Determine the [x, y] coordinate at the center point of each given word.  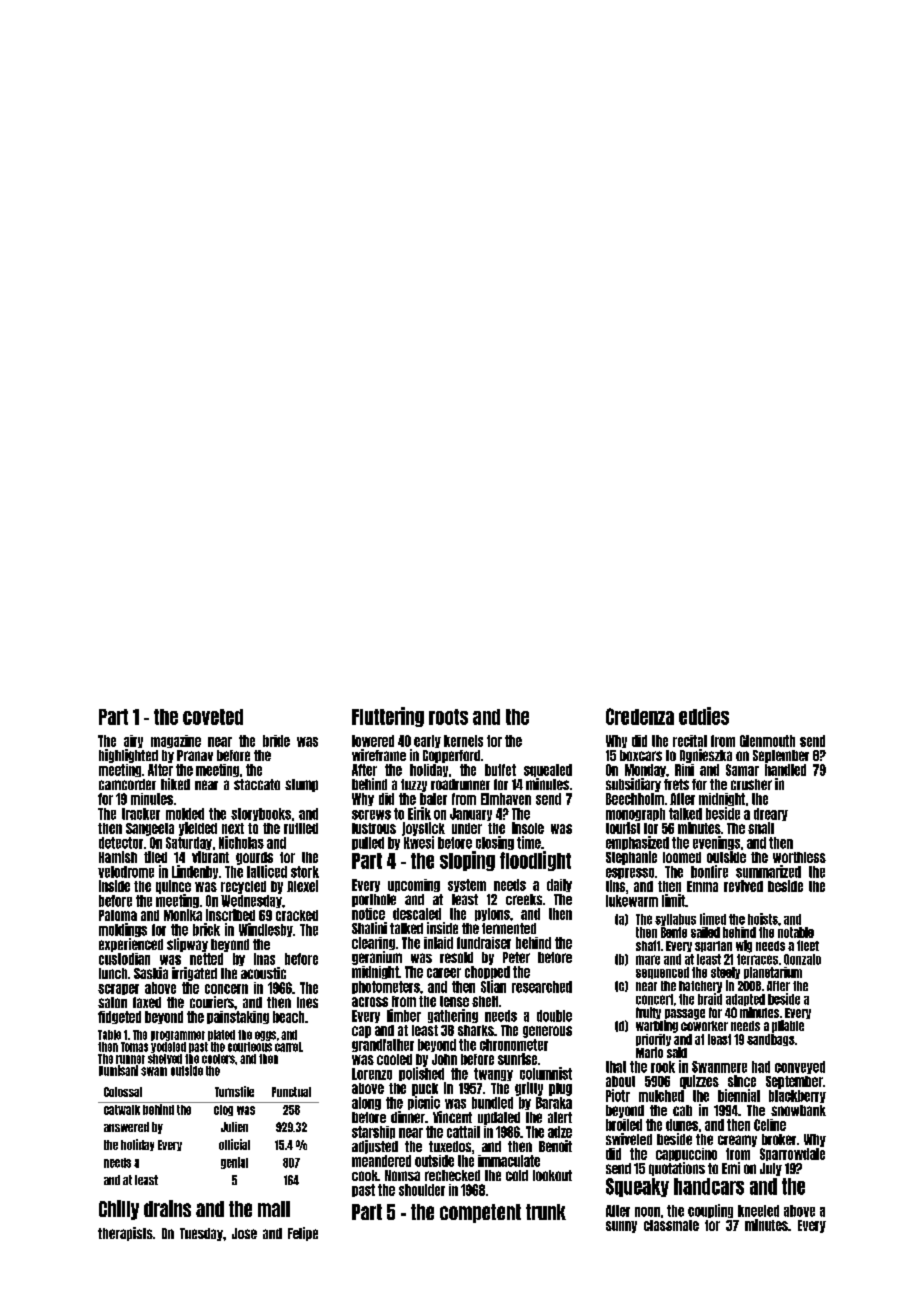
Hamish [118, 857]
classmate [671, 1225]
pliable [788, 1026]
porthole [374, 900]
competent [480, 1213]
